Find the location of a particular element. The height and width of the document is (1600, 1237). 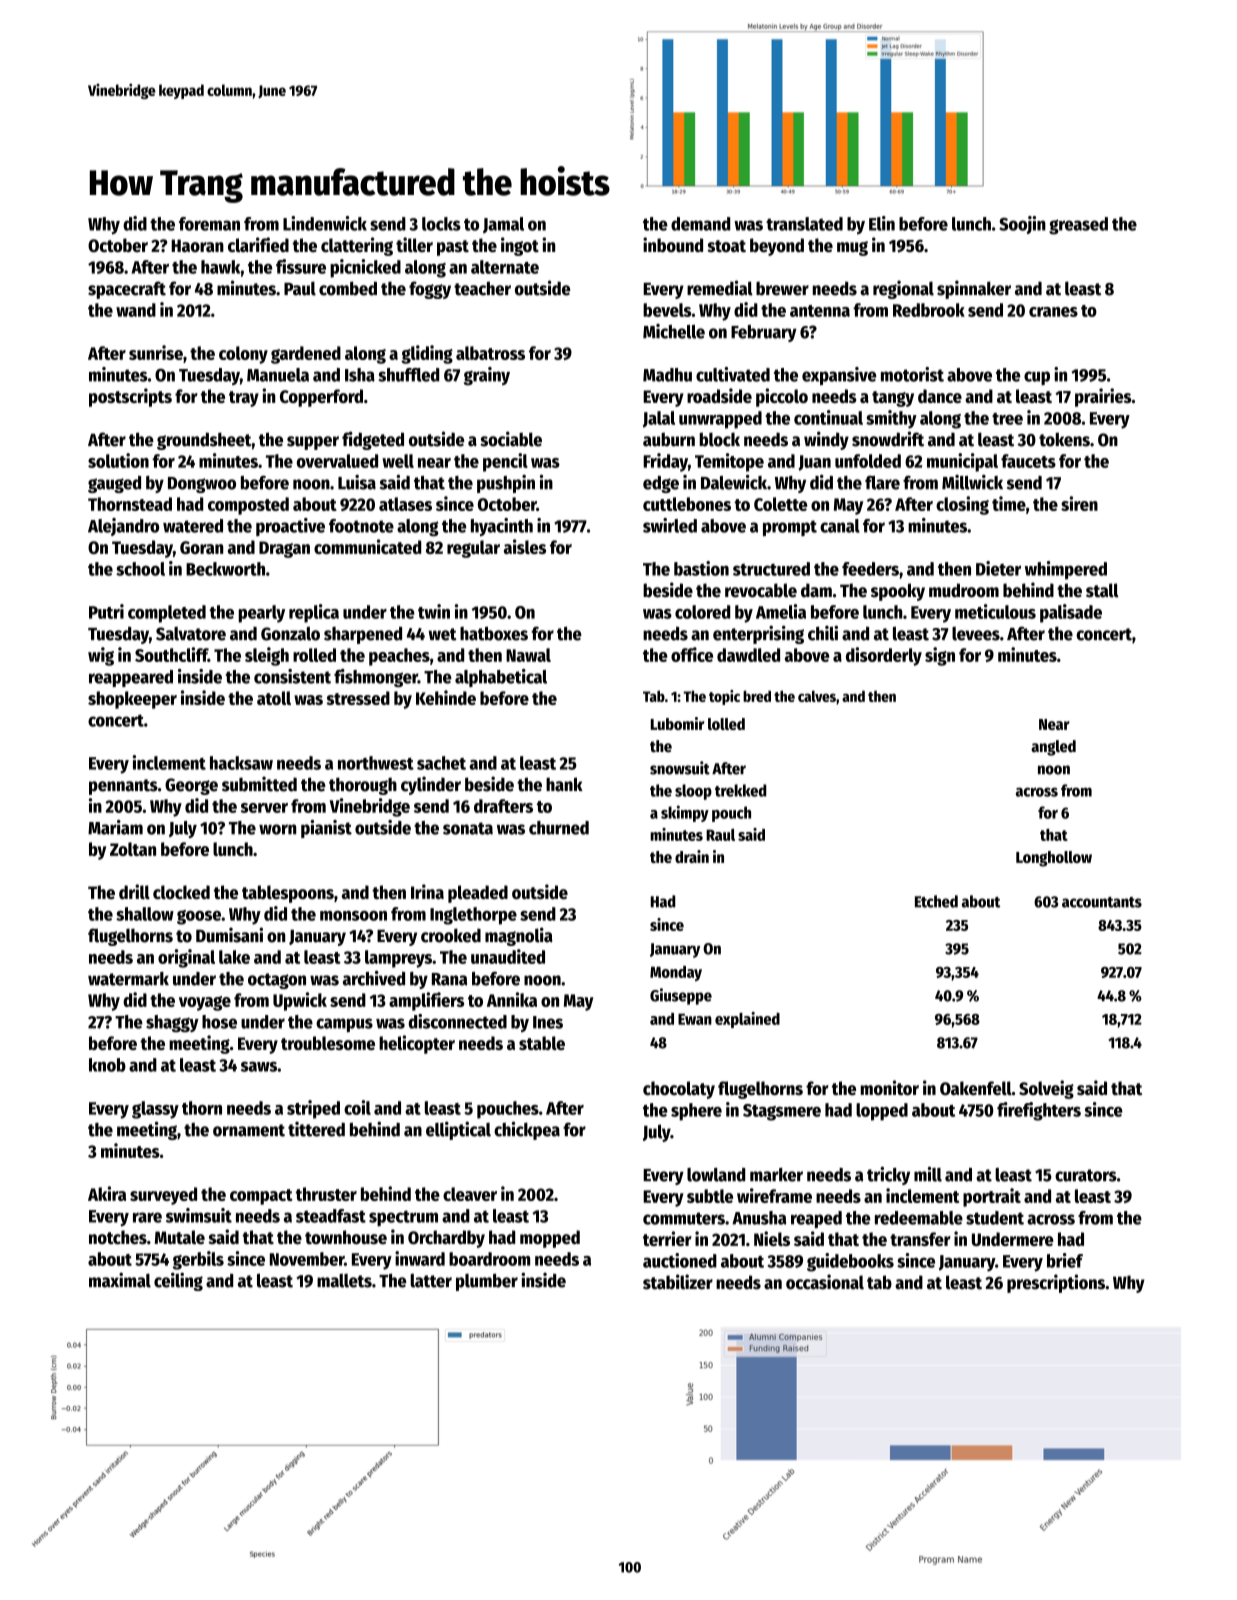

pennants is located at coordinates (123, 787).
